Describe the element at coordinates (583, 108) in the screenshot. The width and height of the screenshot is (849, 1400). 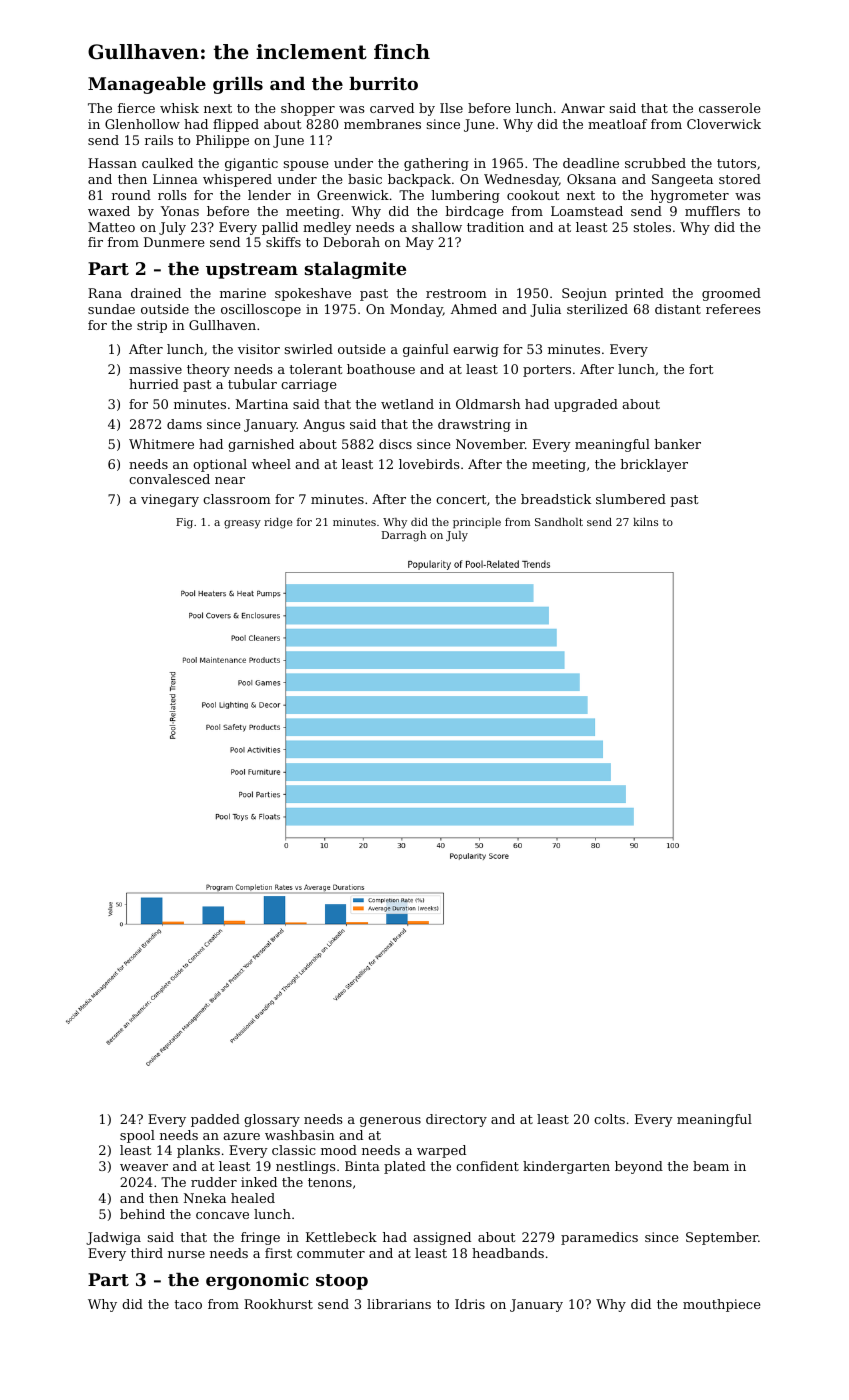
I see `Anwar` at that location.
